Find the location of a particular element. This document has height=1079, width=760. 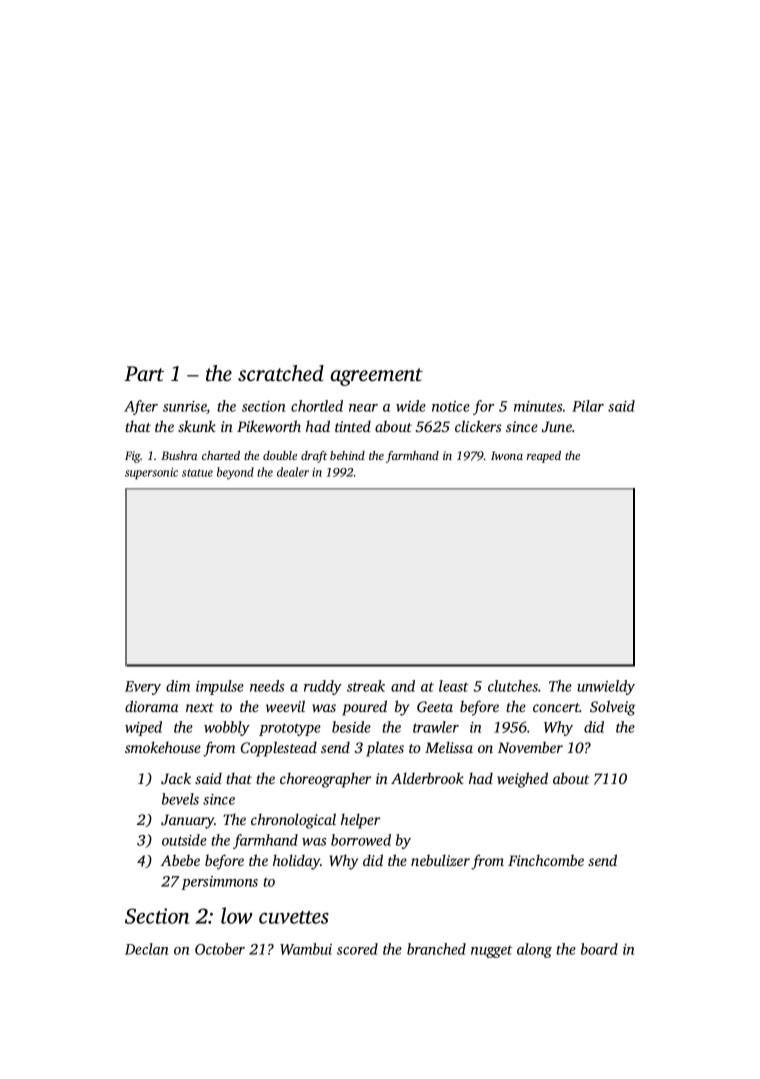

Pilar is located at coordinates (588, 406).
